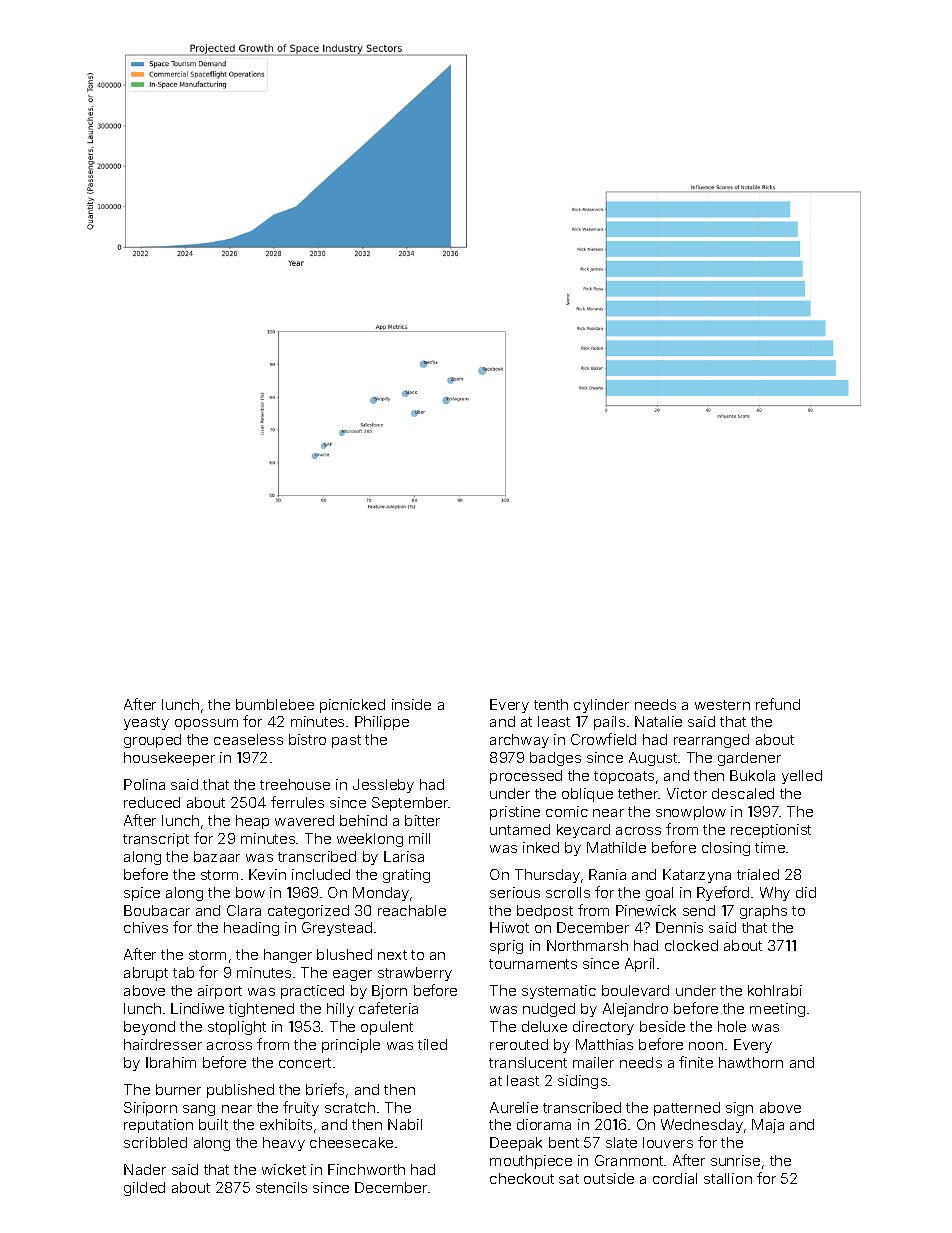  Describe the element at coordinates (582, 1082) in the document. I see `sidings` at that location.
